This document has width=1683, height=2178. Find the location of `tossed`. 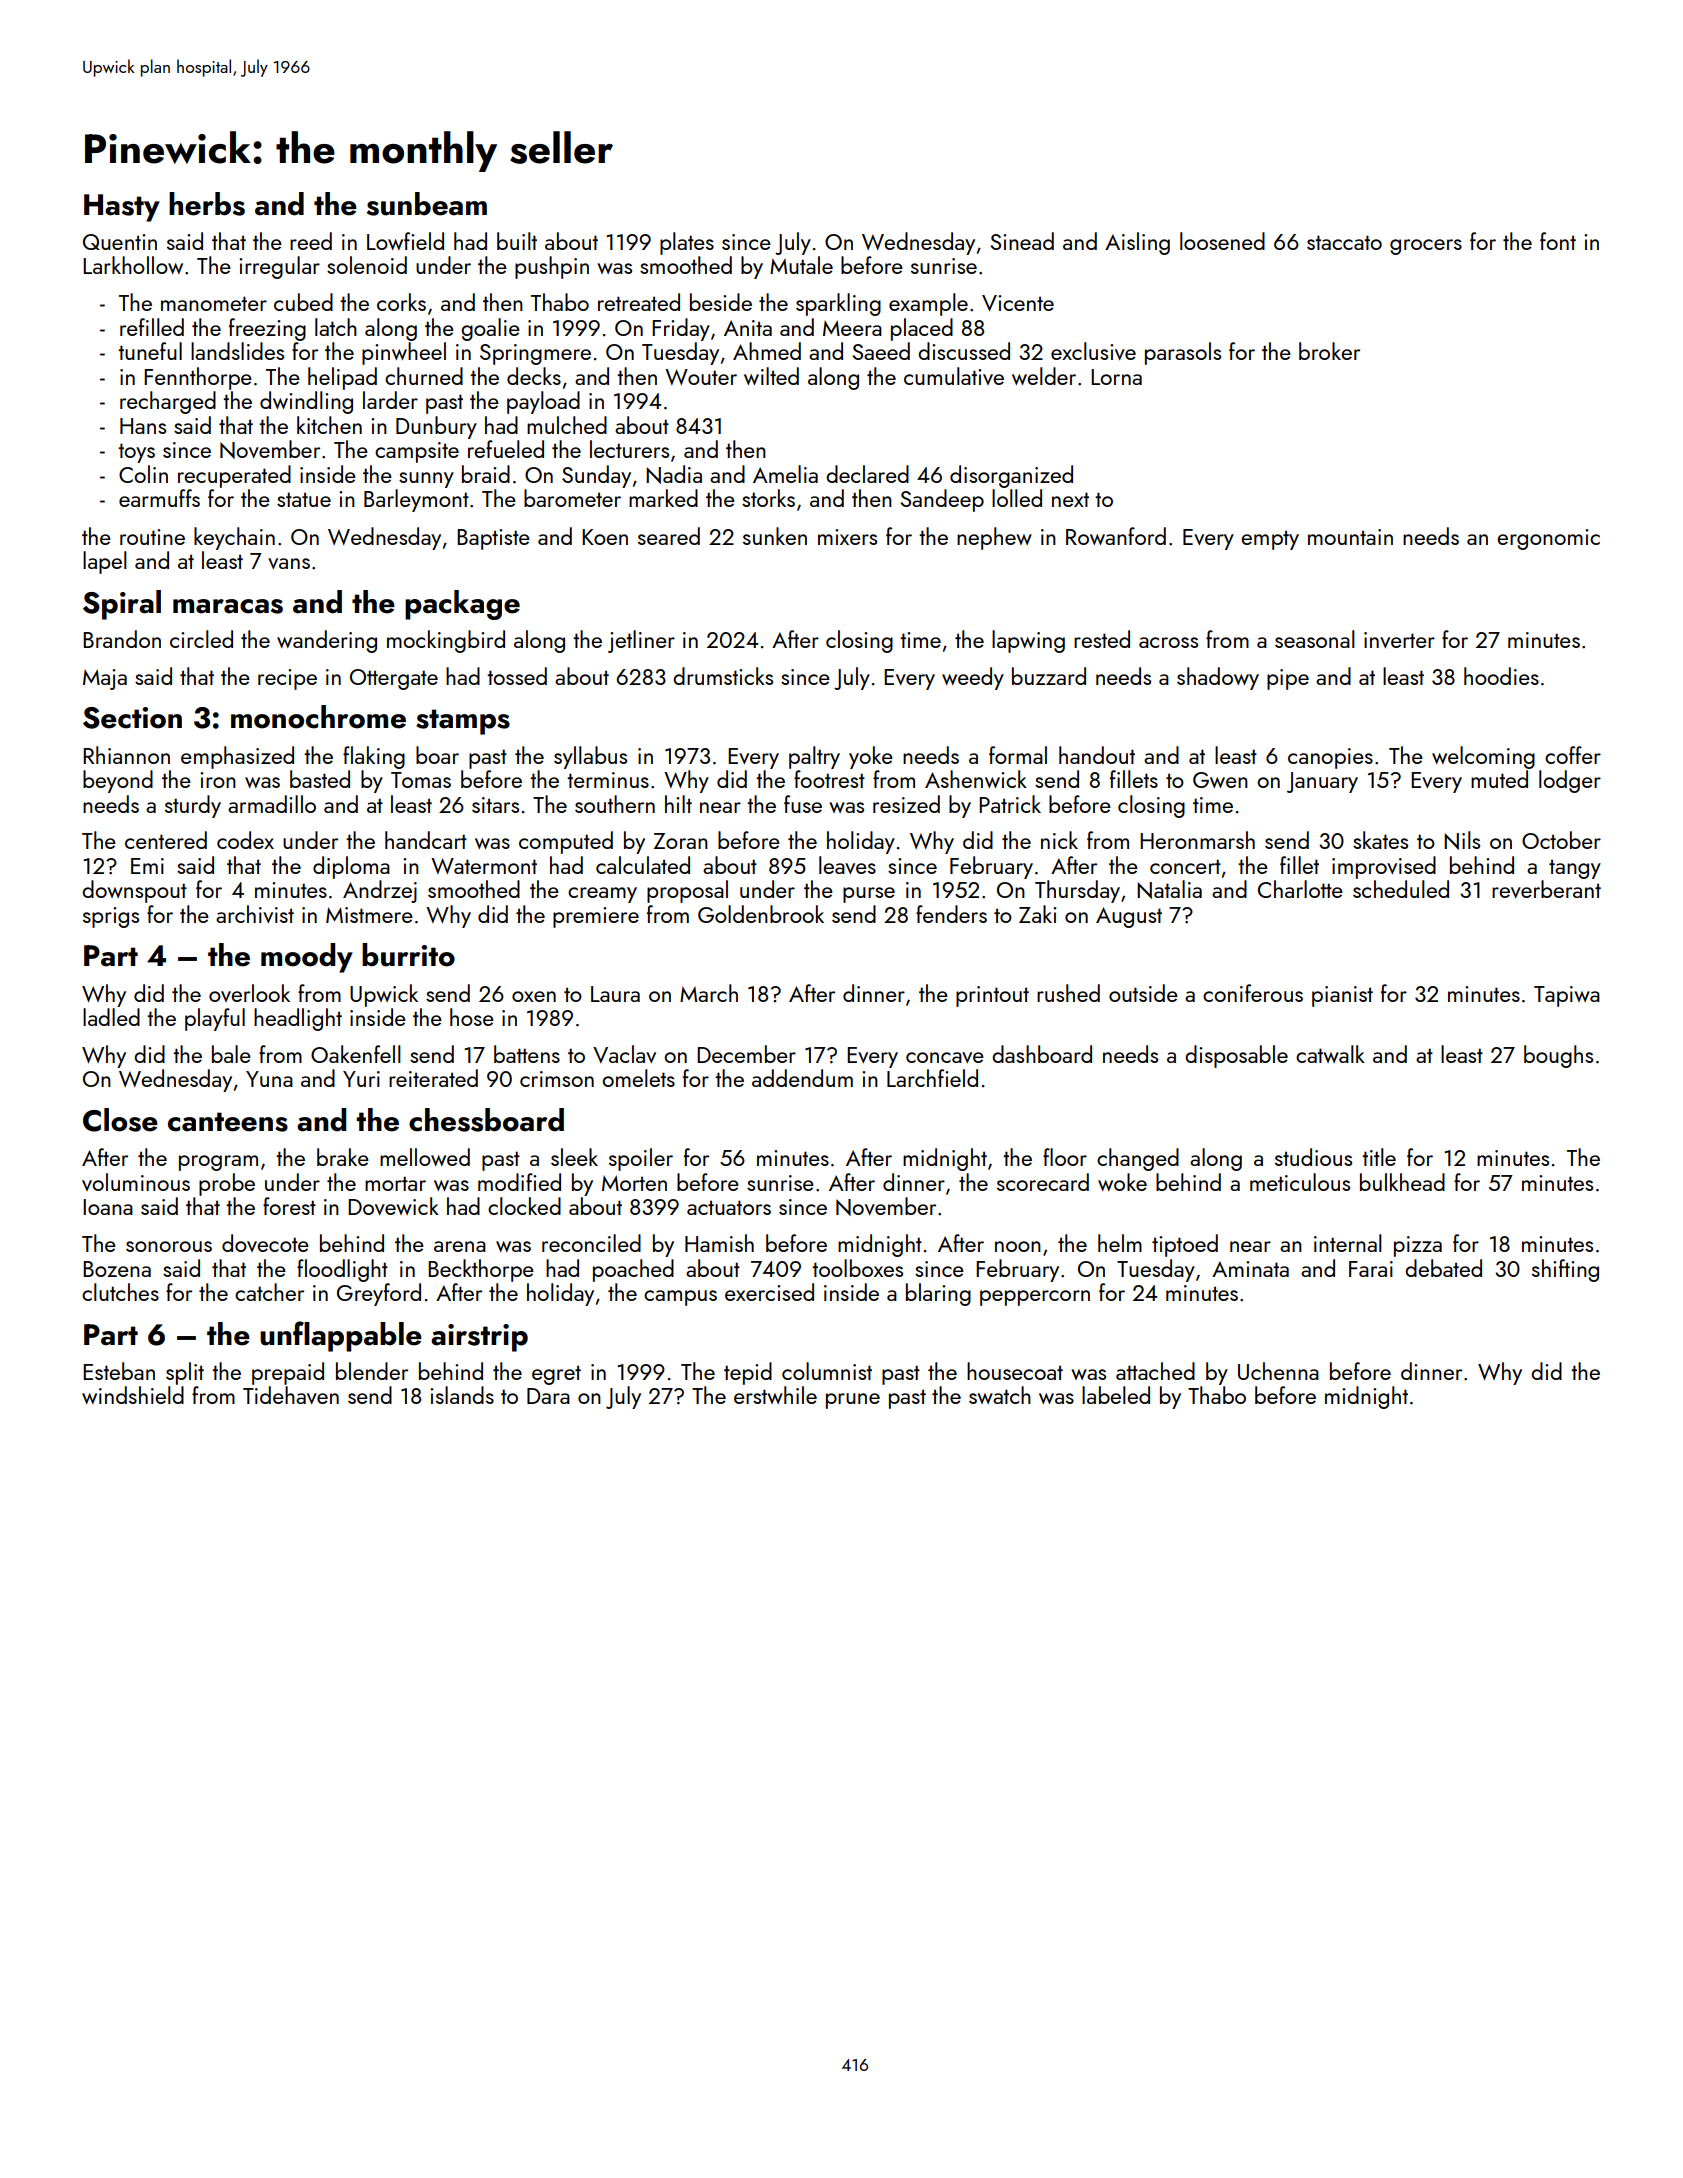

tossed is located at coordinates (517, 676).
